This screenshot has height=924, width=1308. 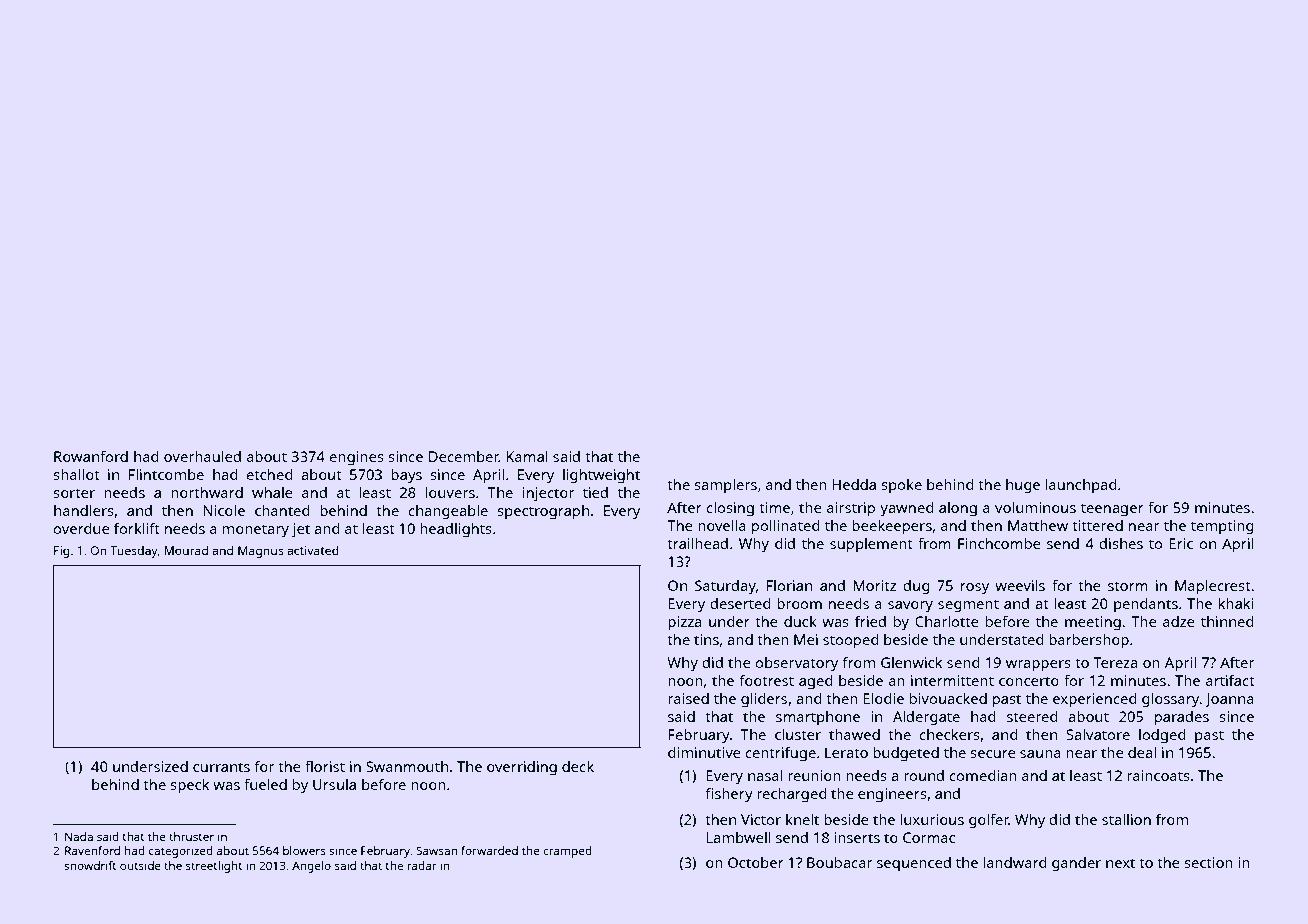 What do you see at coordinates (325, 766) in the screenshot?
I see `florist` at bounding box center [325, 766].
